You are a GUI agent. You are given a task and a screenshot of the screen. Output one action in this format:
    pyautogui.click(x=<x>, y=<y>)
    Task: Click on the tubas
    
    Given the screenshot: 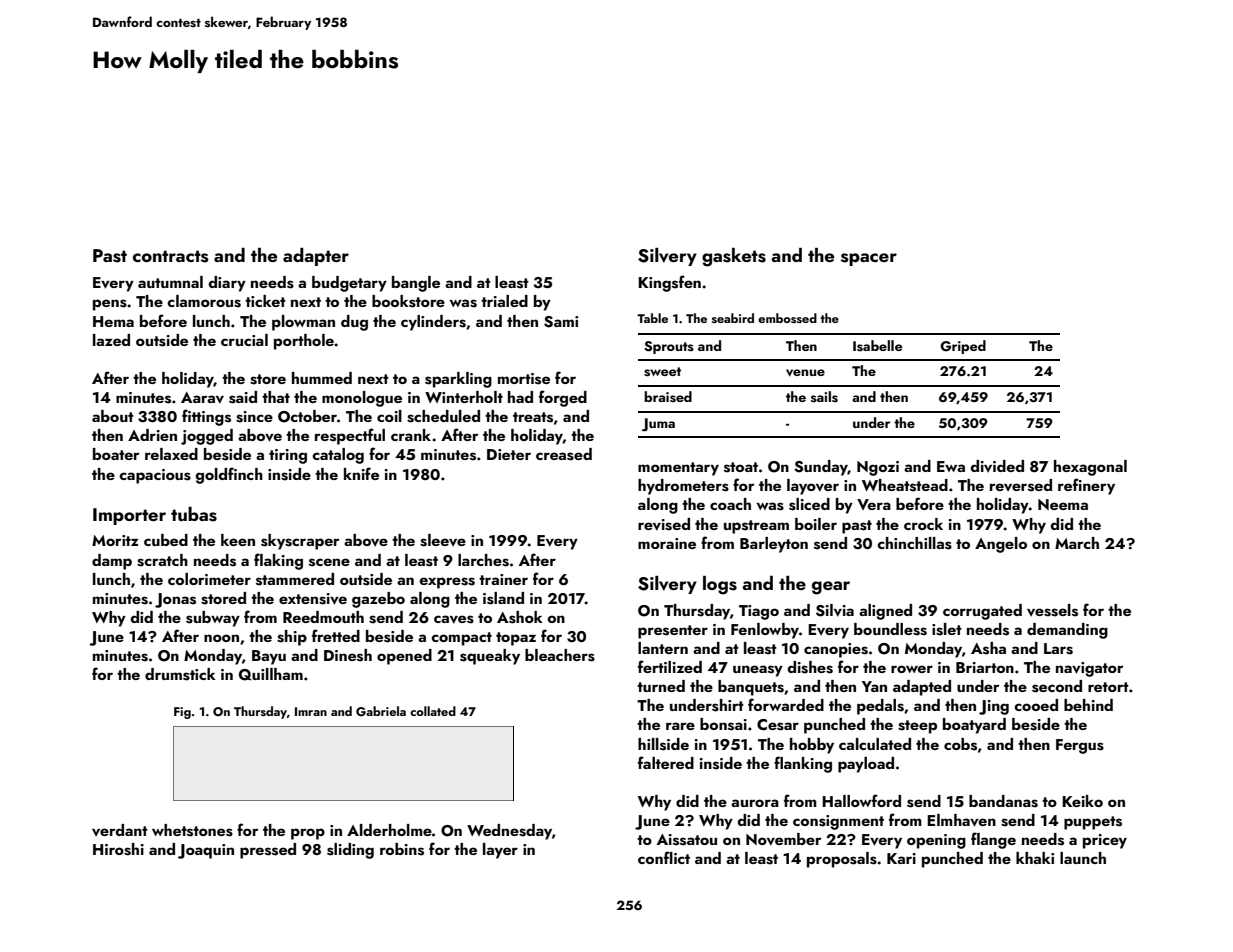 What is the action you would take?
    pyautogui.click(x=194, y=514)
